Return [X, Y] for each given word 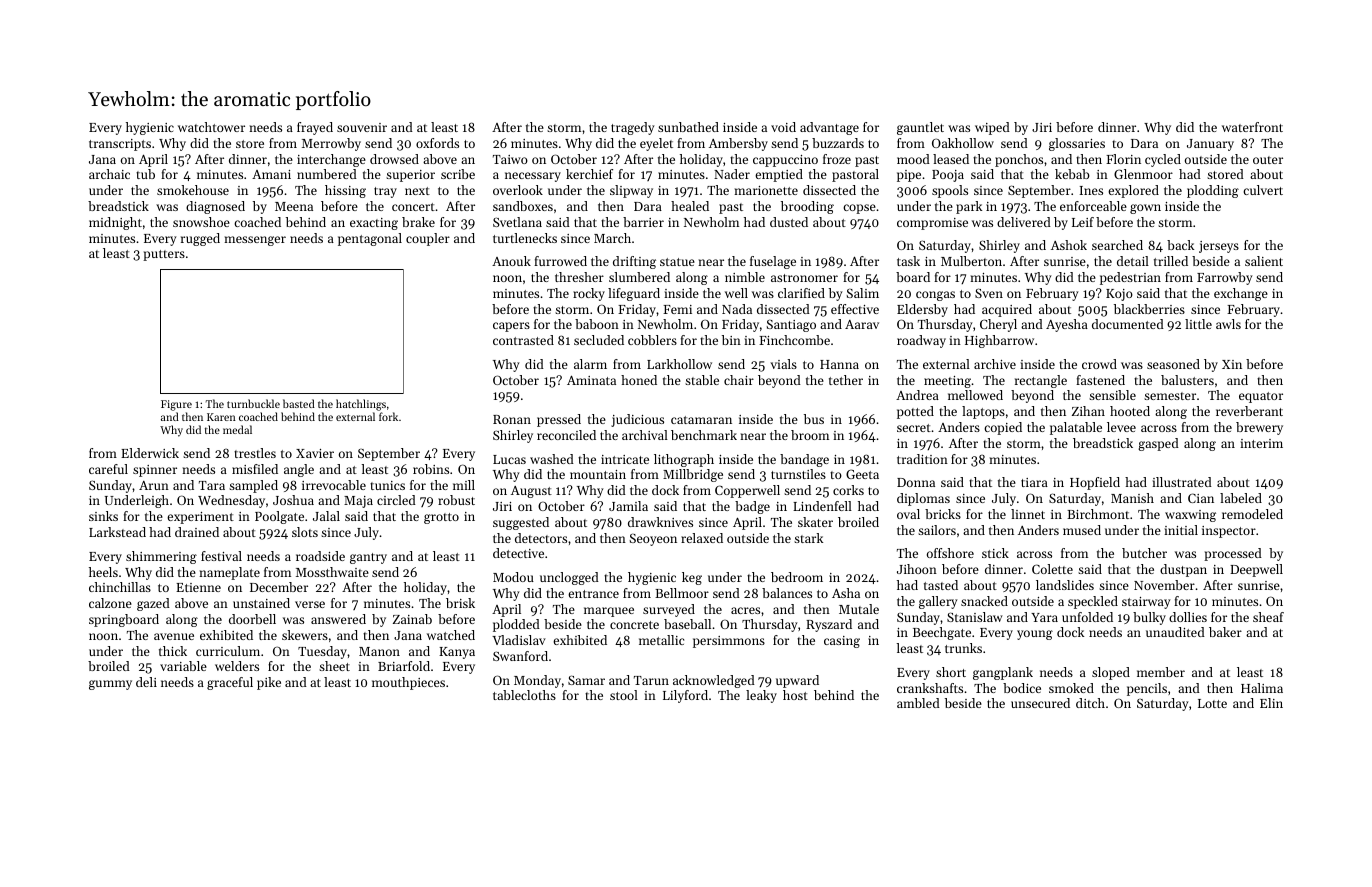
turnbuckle [253, 403]
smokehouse [193, 190]
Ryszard [829, 625]
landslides [1065, 585]
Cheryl [998, 325]
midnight [115, 223]
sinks [103, 516]
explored [1133, 191]
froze [837, 159]
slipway [631, 191]
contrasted [523, 340]
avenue [174, 636]
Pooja [948, 176]
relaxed [702, 538]
